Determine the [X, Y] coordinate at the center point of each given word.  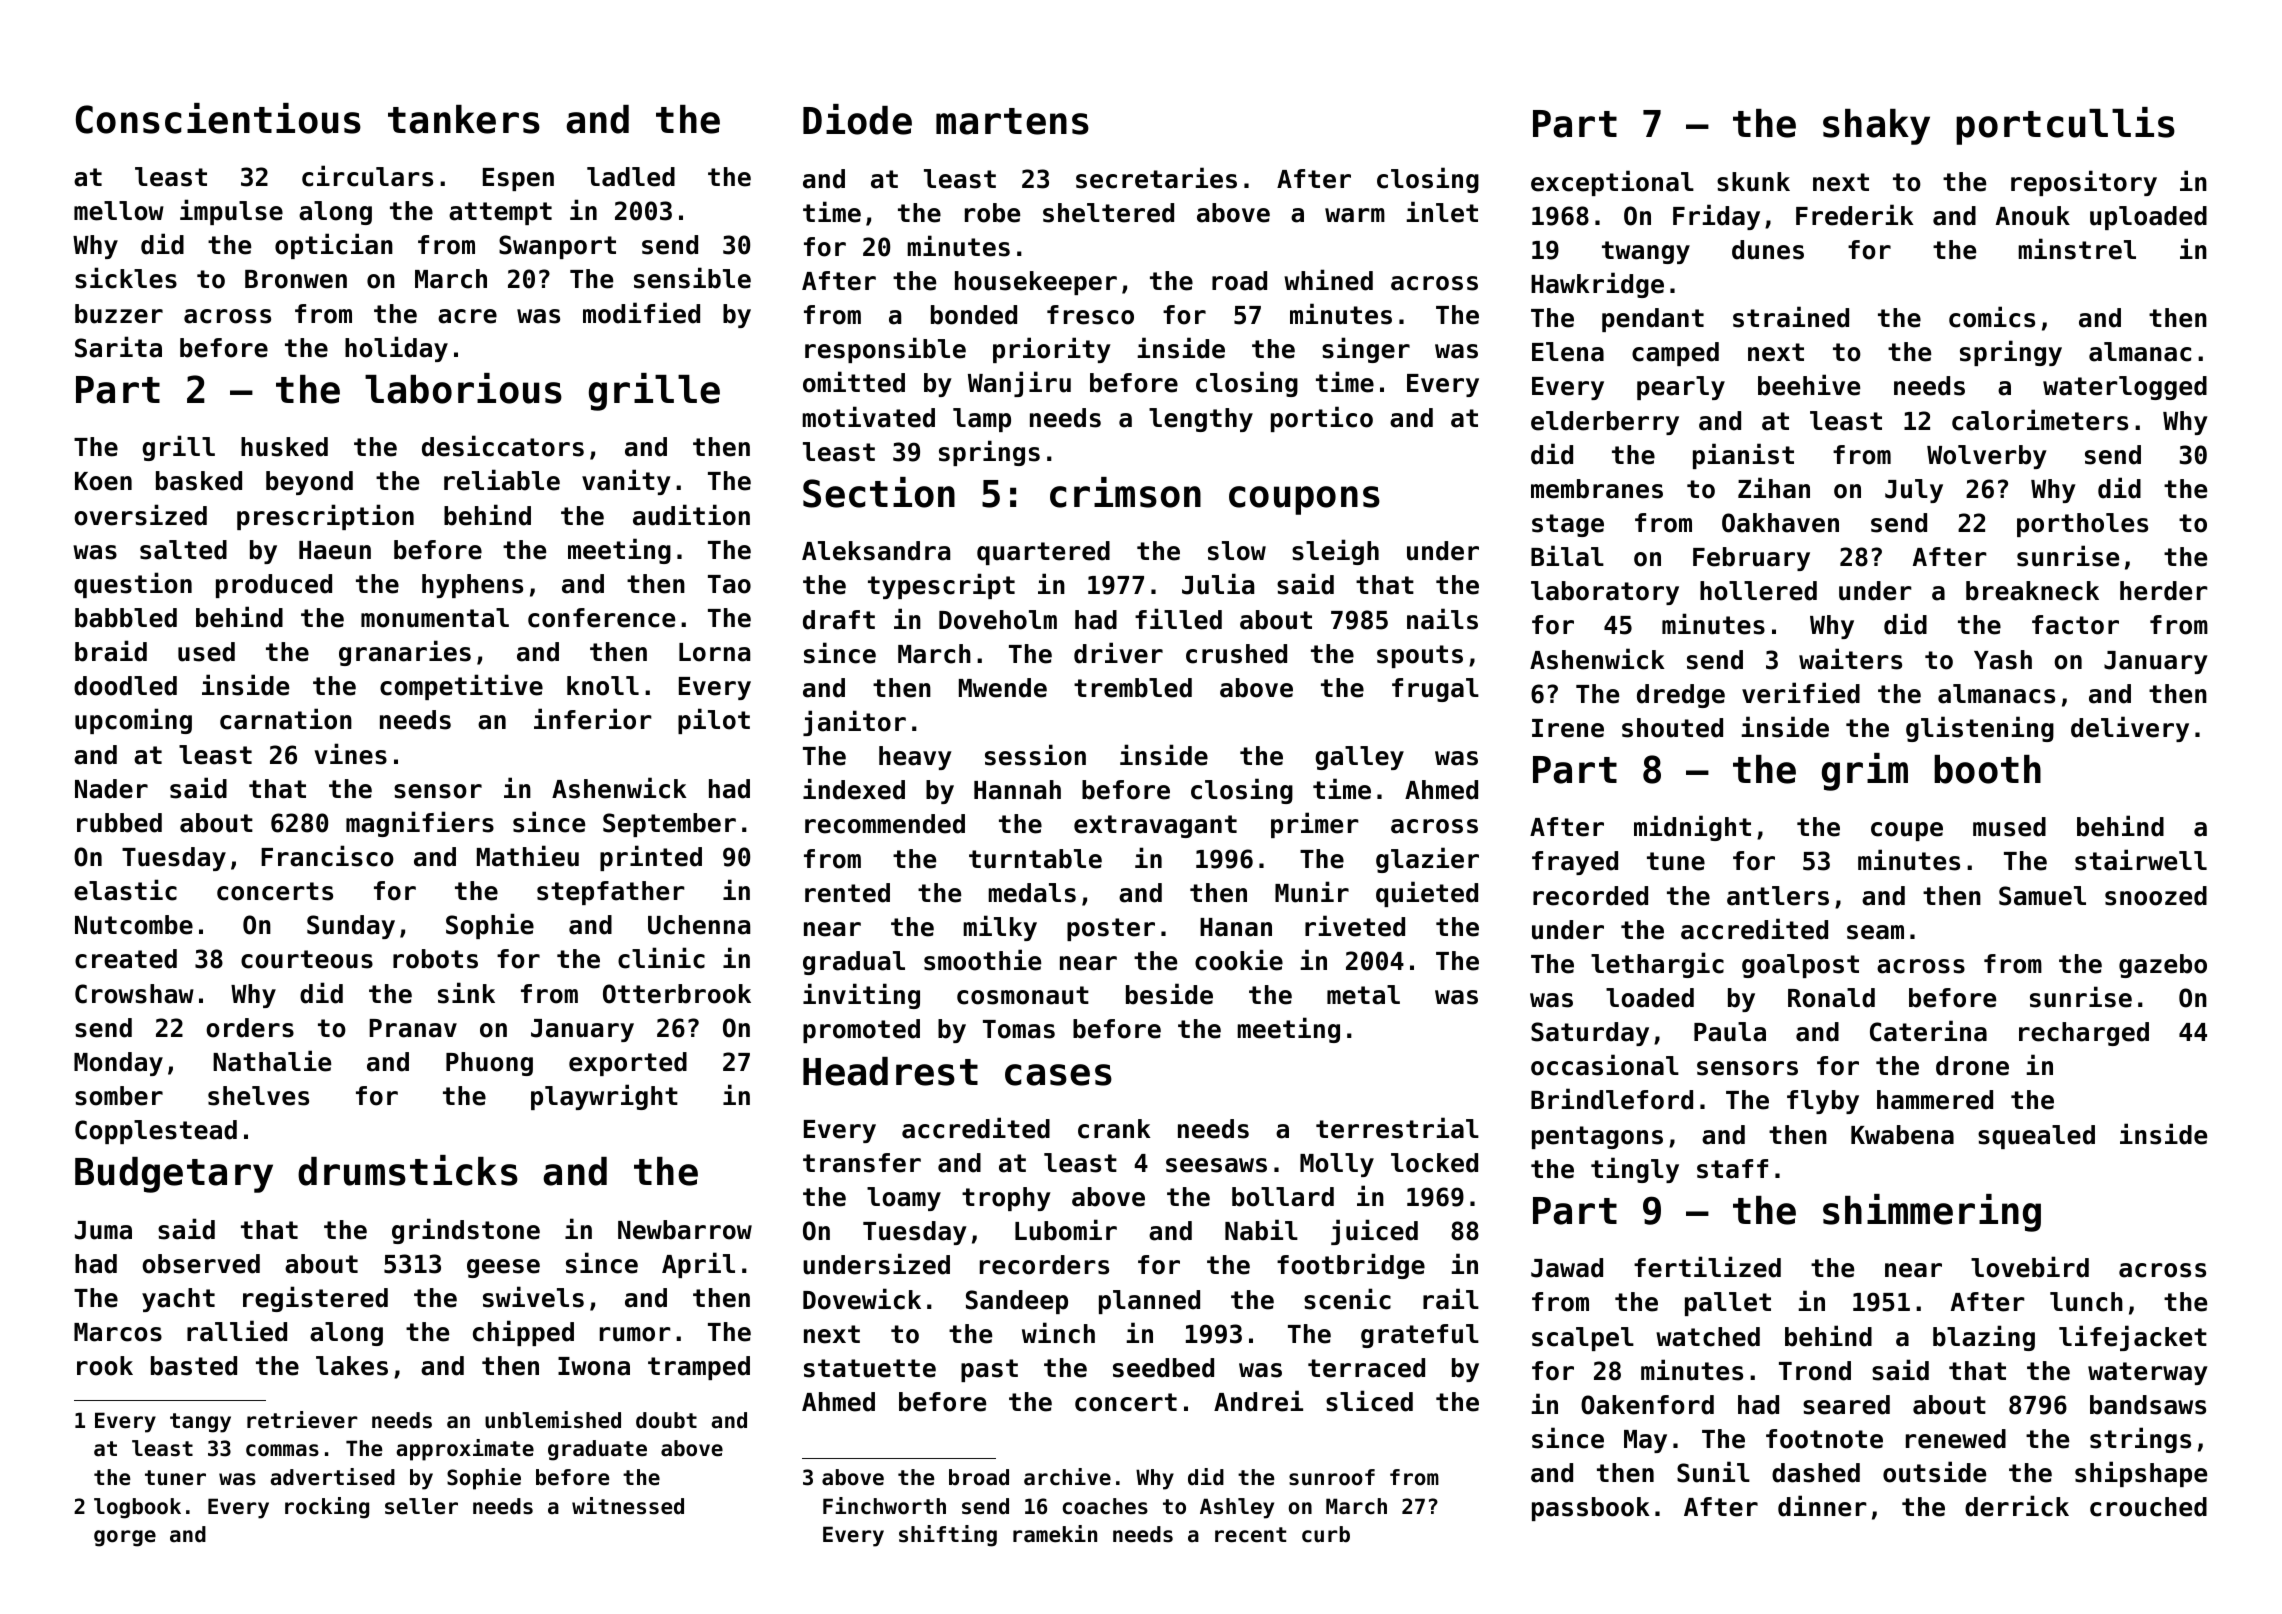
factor [2075, 625]
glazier [1427, 860]
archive [1067, 1477]
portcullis [2065, 126]
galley [1359, 758]
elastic [125, 890]
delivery [2130, 729]
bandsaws [2148, 1405]
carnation [286, 719]
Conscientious [218, 118]
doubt [666, 1420]
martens [1012, 121]
